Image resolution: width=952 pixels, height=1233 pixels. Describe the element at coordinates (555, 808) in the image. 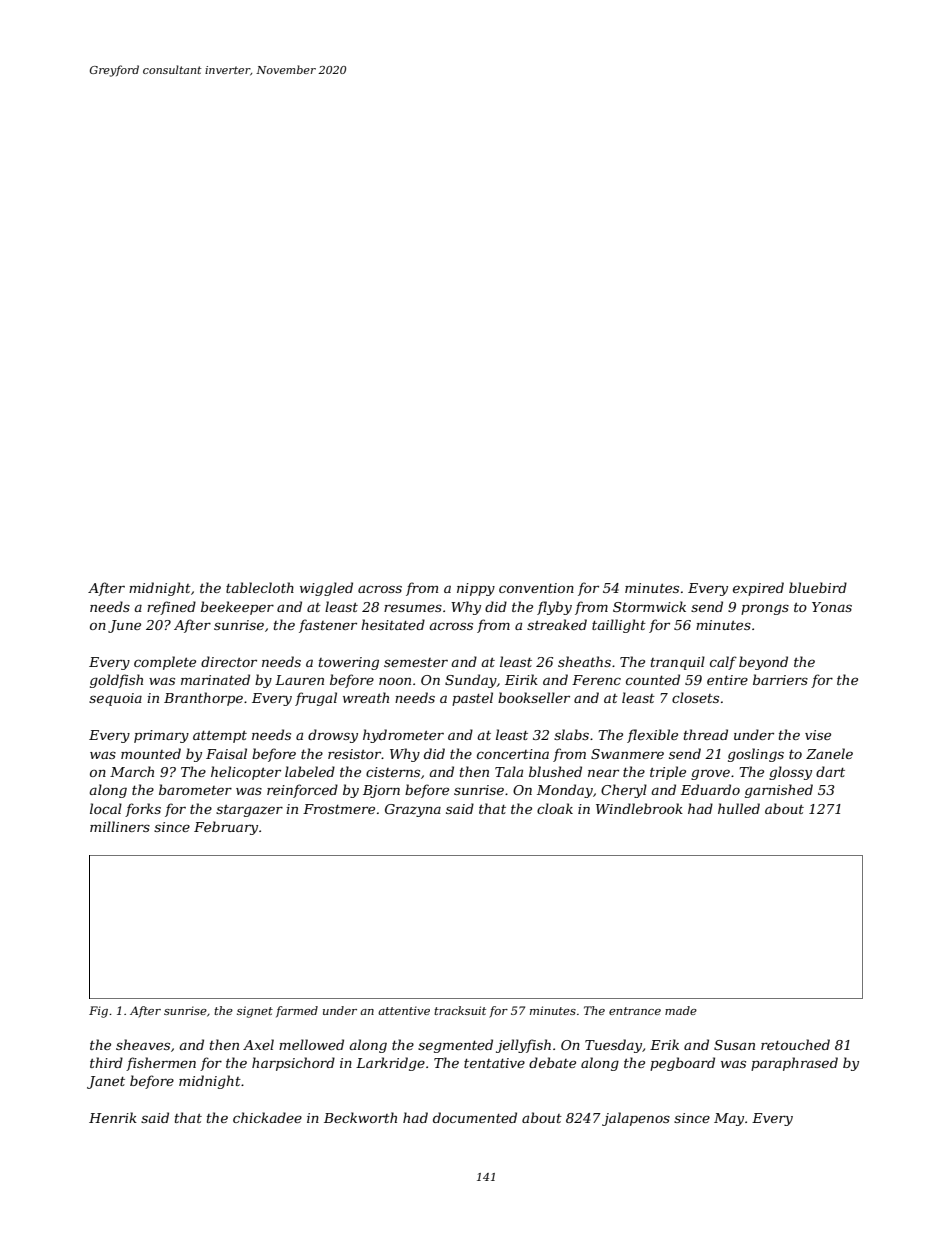

I see `cloak` at that location.
